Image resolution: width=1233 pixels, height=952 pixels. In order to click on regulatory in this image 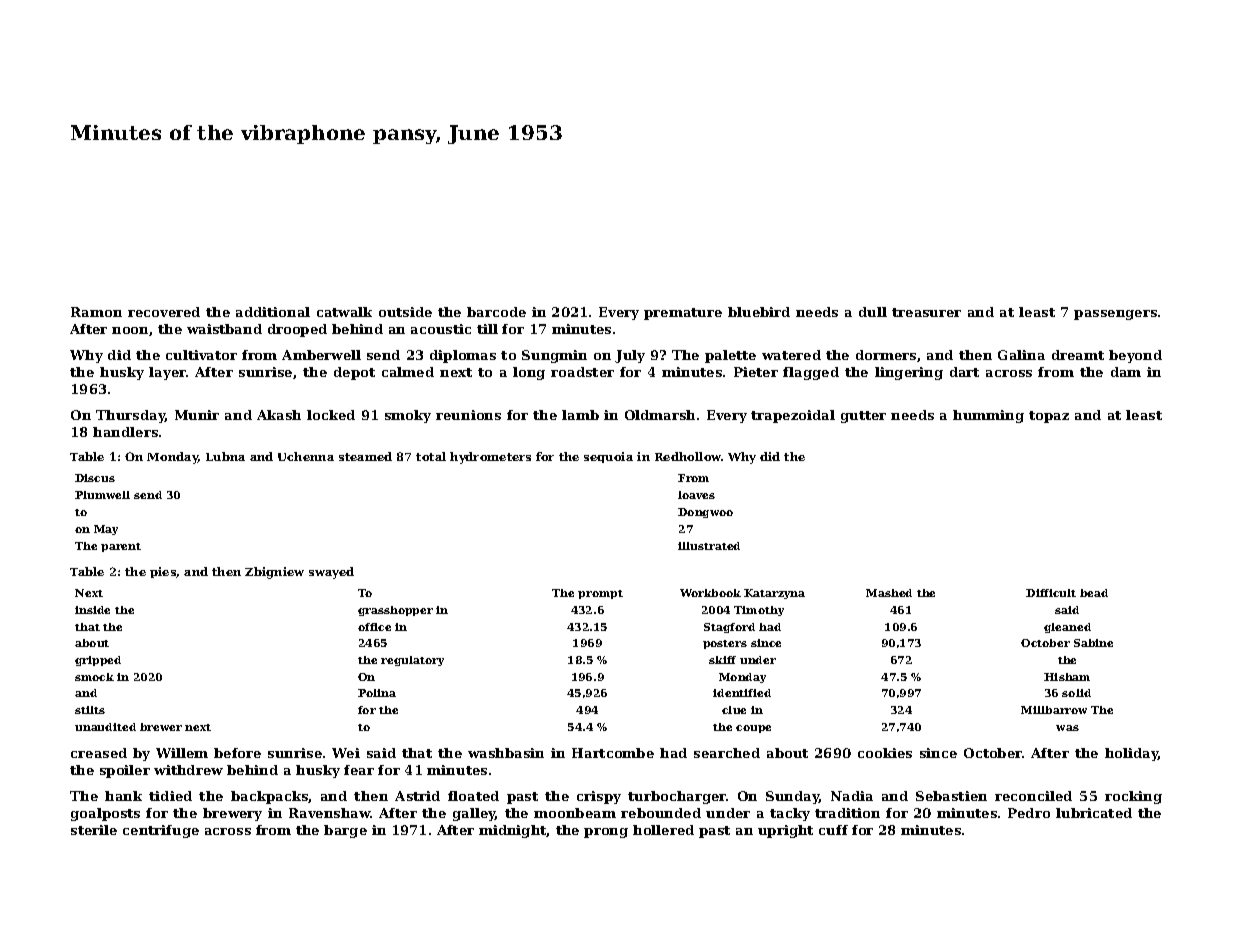, I will do `click(412, 661)`.
